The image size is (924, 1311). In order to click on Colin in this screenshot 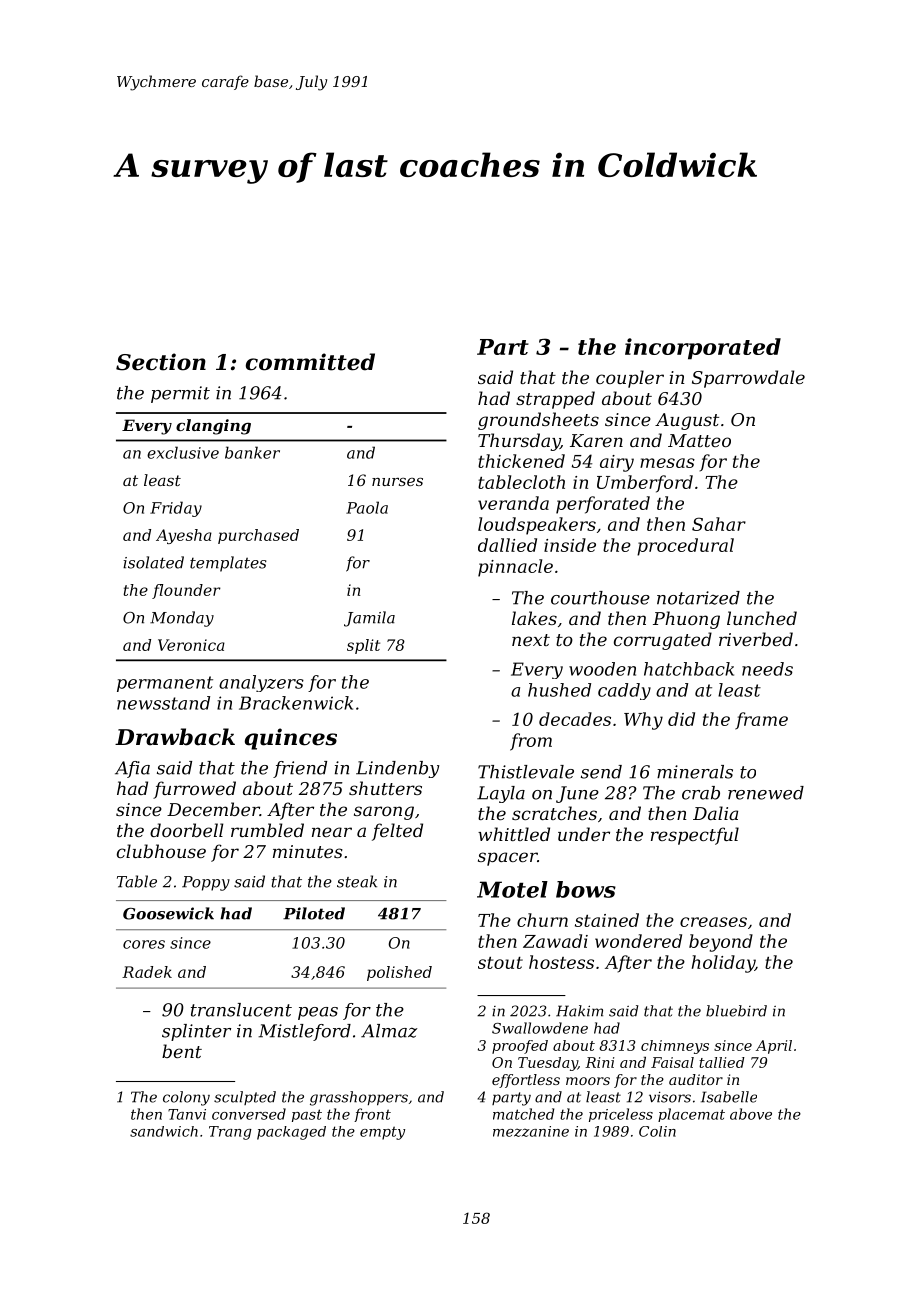, I will do `click(657, 1131)`.
